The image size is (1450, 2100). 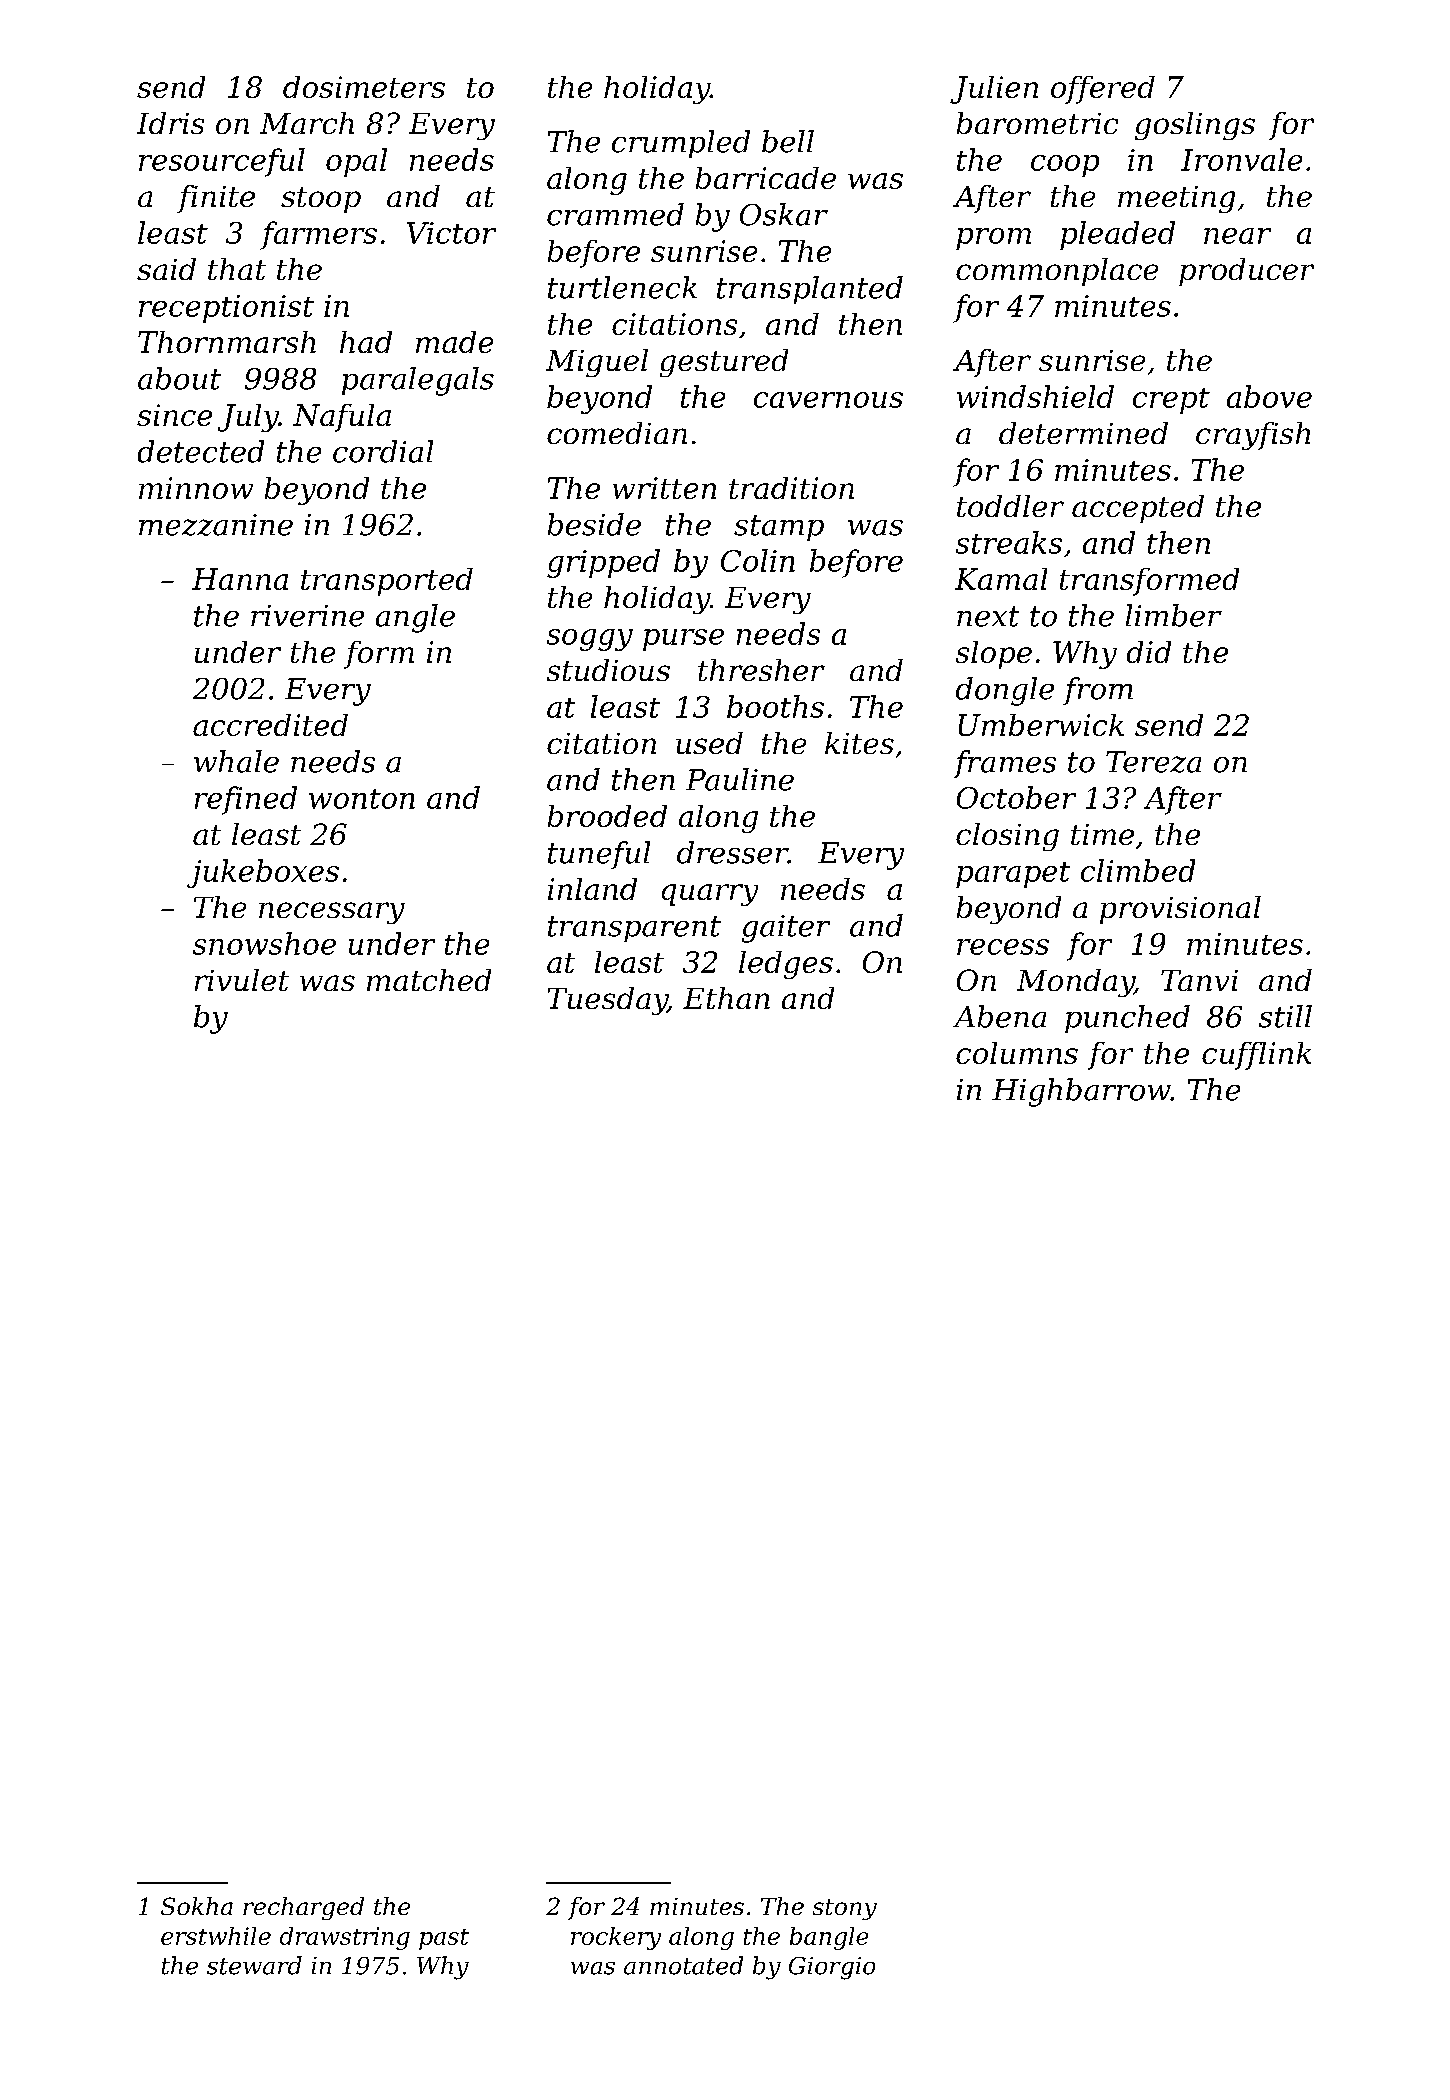 I want to click on past, so click(x=444, y=1939).
